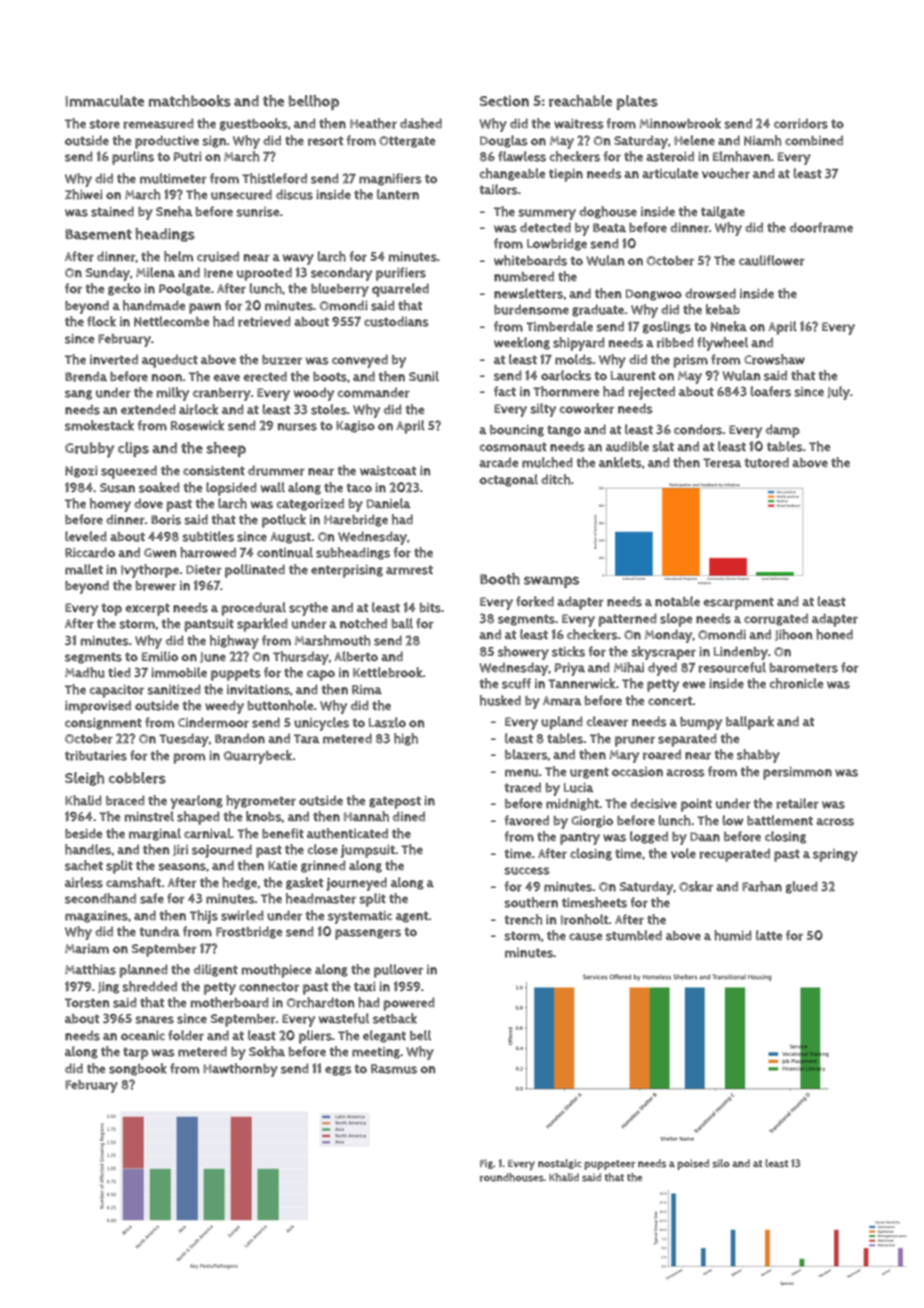 The width and height of the page is (924, 1308). I want to click on Kagiso, so click(355, 427).
